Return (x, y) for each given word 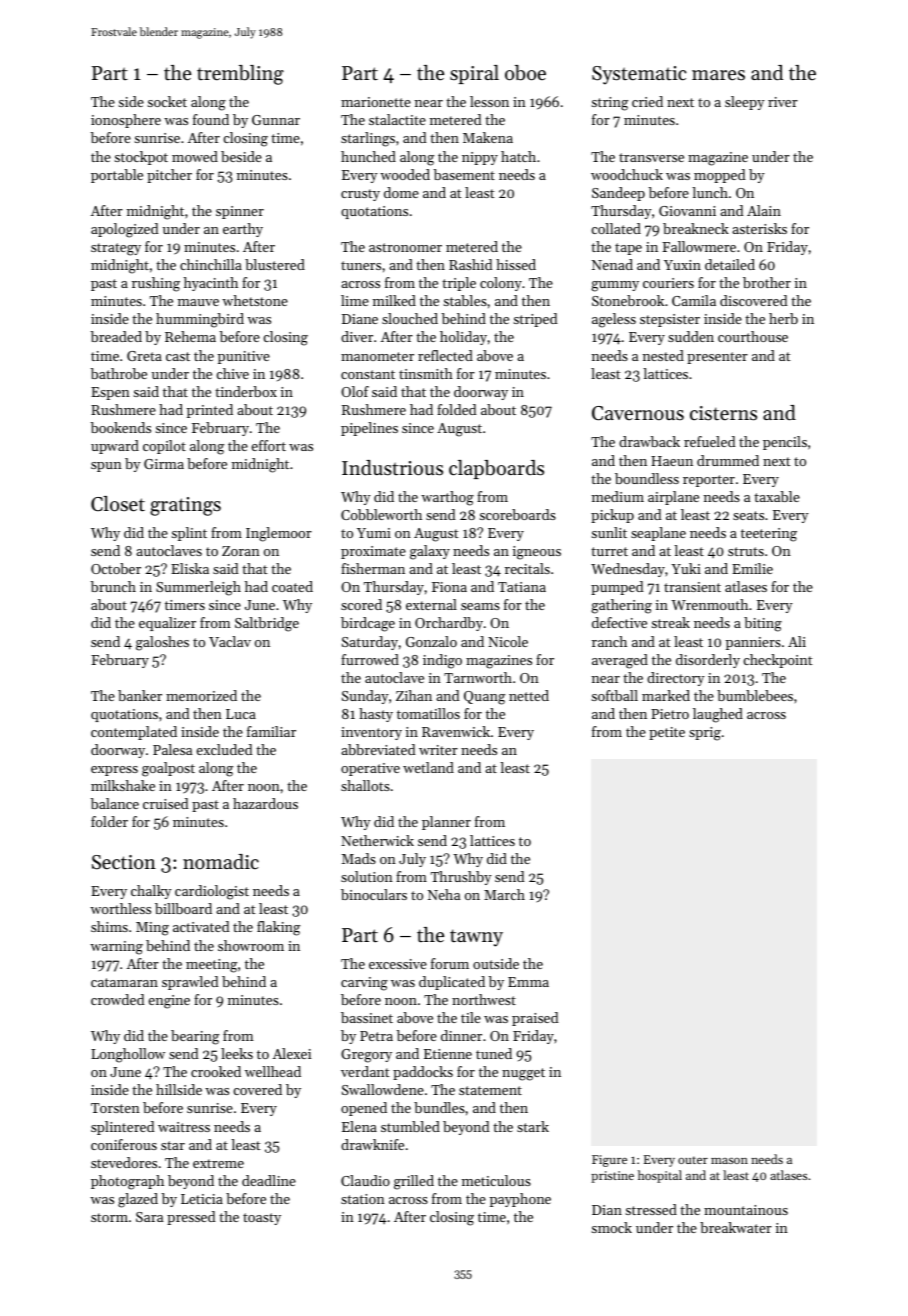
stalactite (397, 119)
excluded (224, 749)
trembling (240, 75)
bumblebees (755, 695)
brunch (113, 586)
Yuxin (682, 265)
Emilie (752, 568)
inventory (371, 733)
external (431, 604)
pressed (191, 1218)
